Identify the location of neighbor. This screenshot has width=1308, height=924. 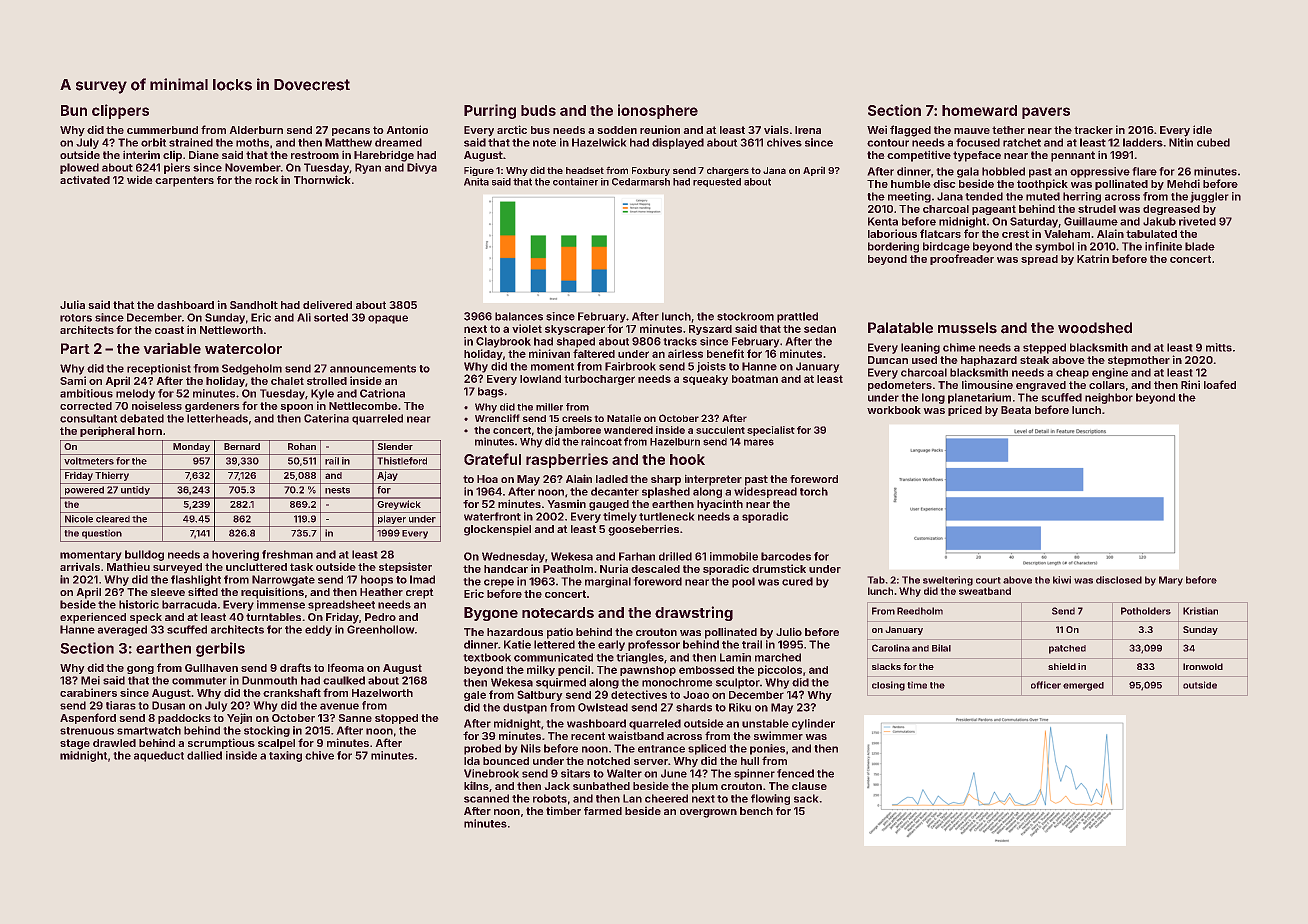
(1109, 398).
